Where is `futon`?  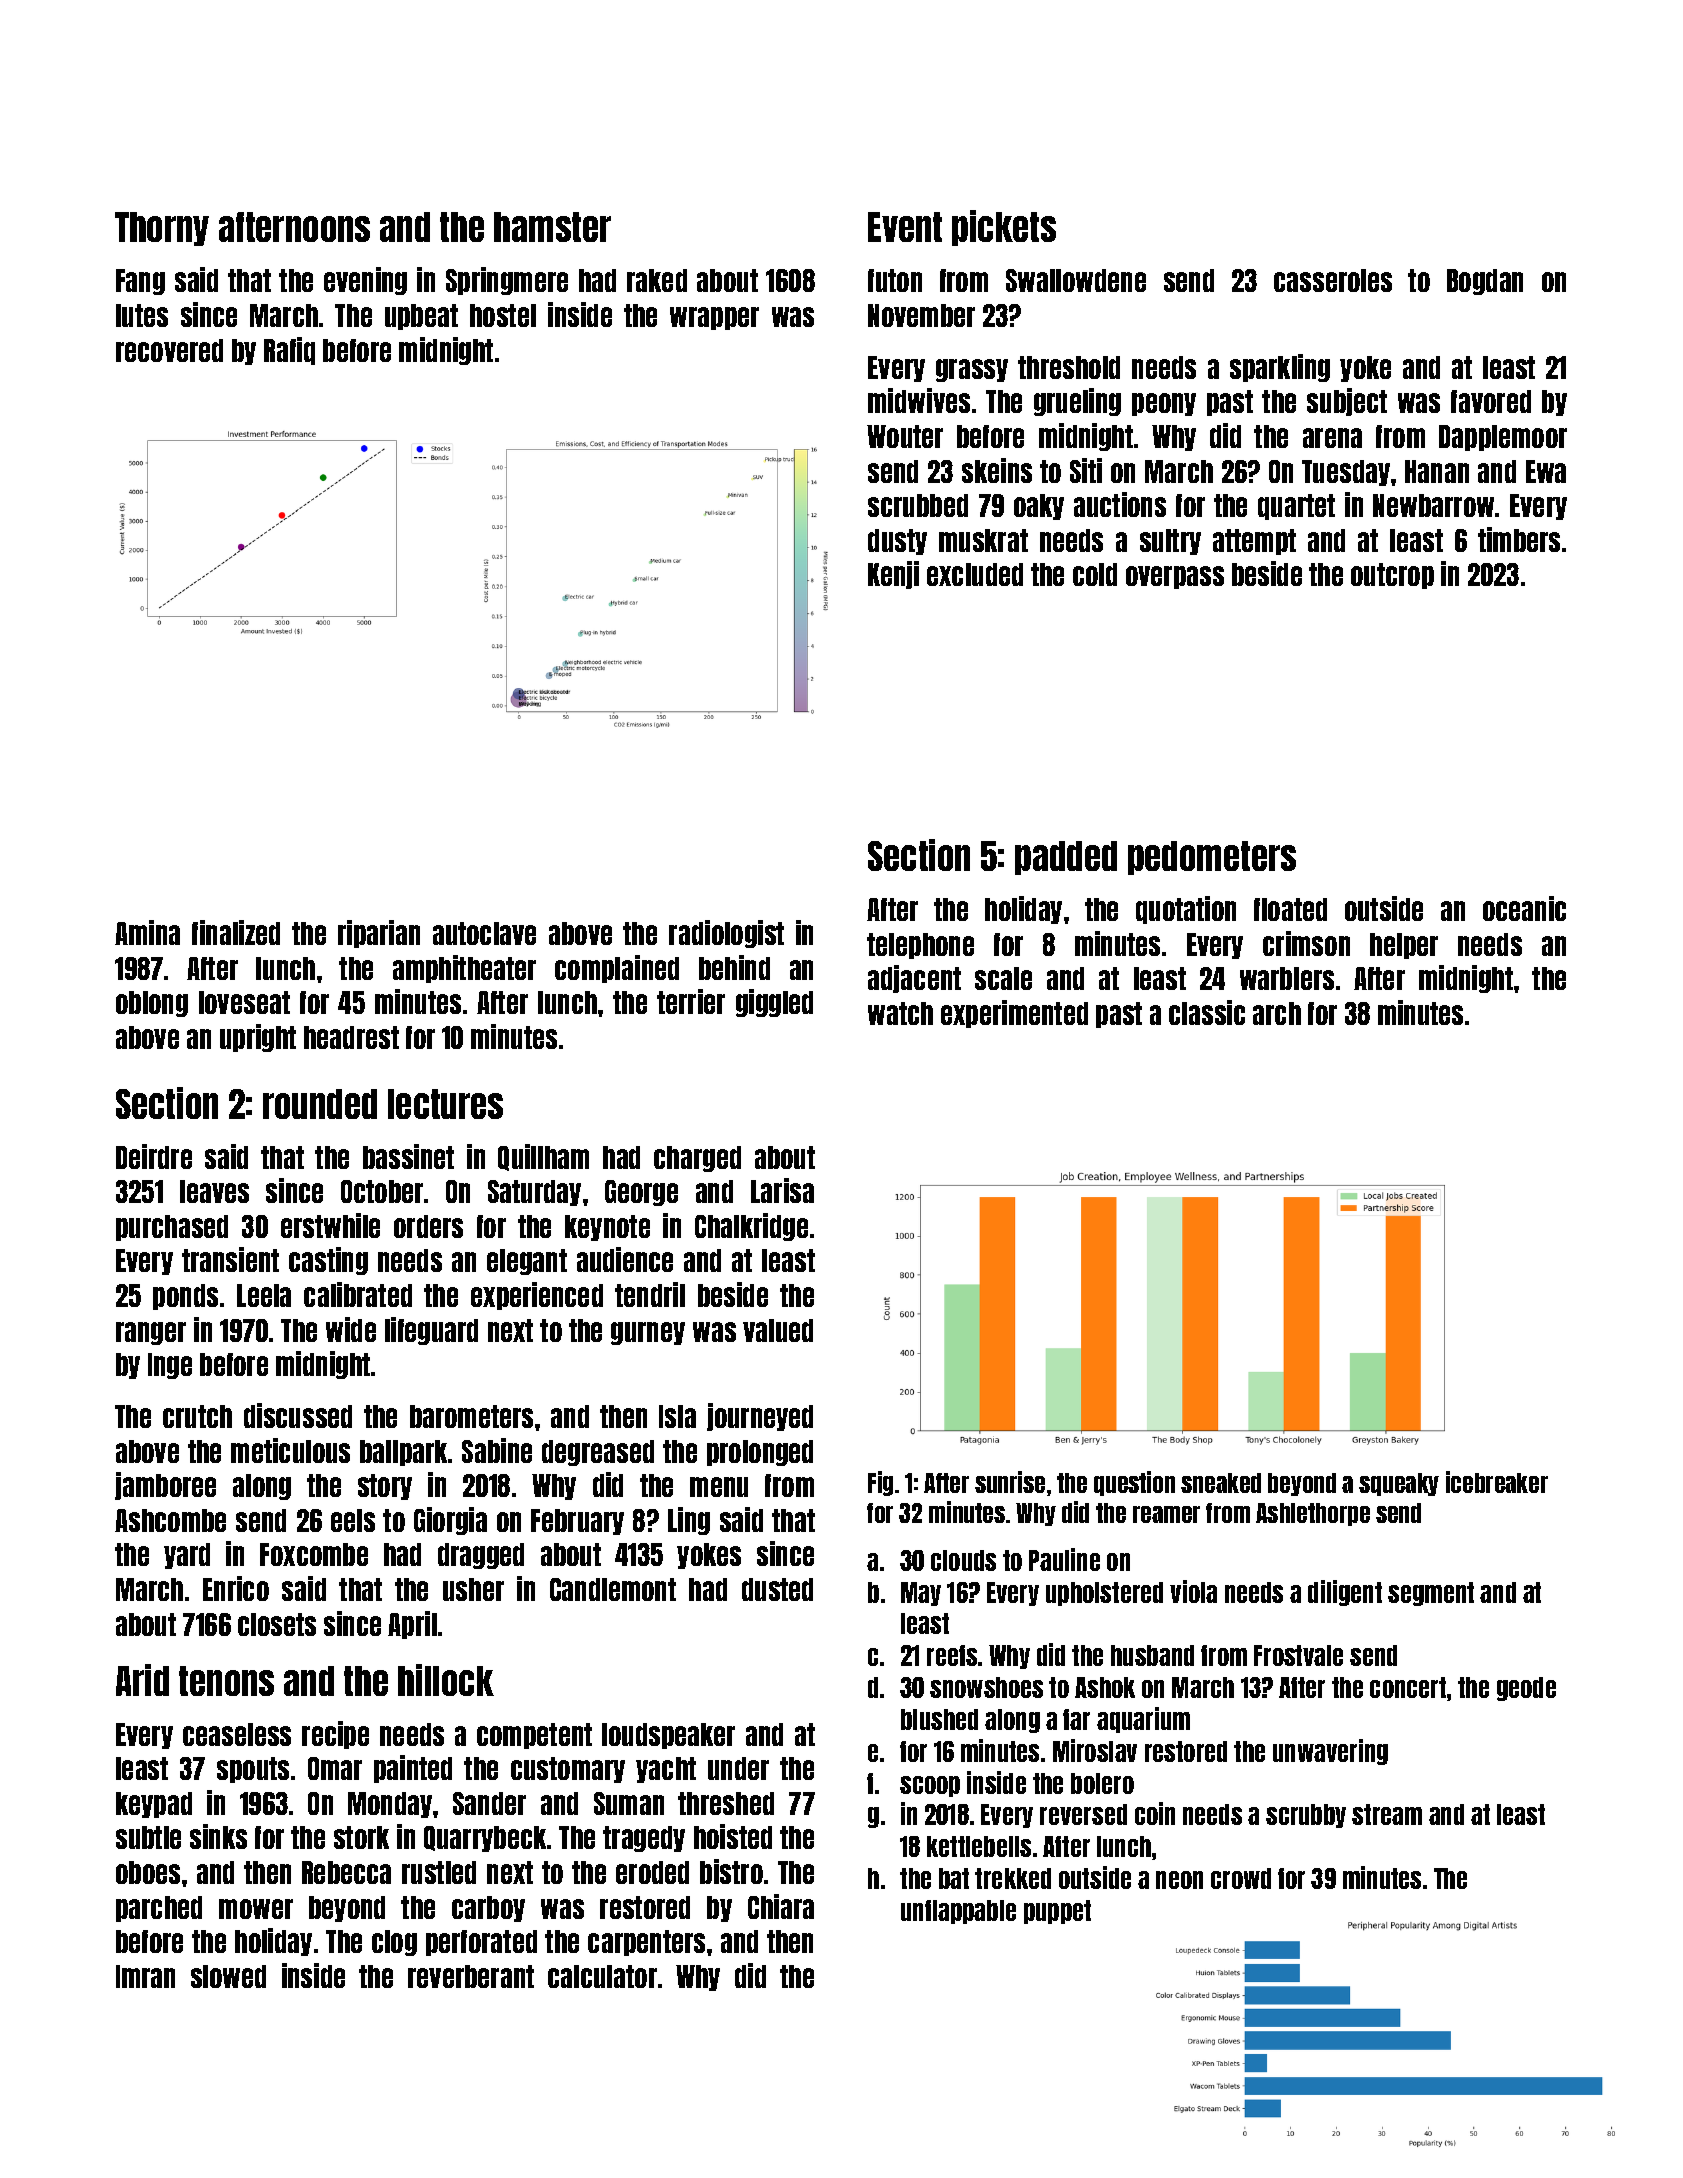 futon is located at coordinates (895, 280).
